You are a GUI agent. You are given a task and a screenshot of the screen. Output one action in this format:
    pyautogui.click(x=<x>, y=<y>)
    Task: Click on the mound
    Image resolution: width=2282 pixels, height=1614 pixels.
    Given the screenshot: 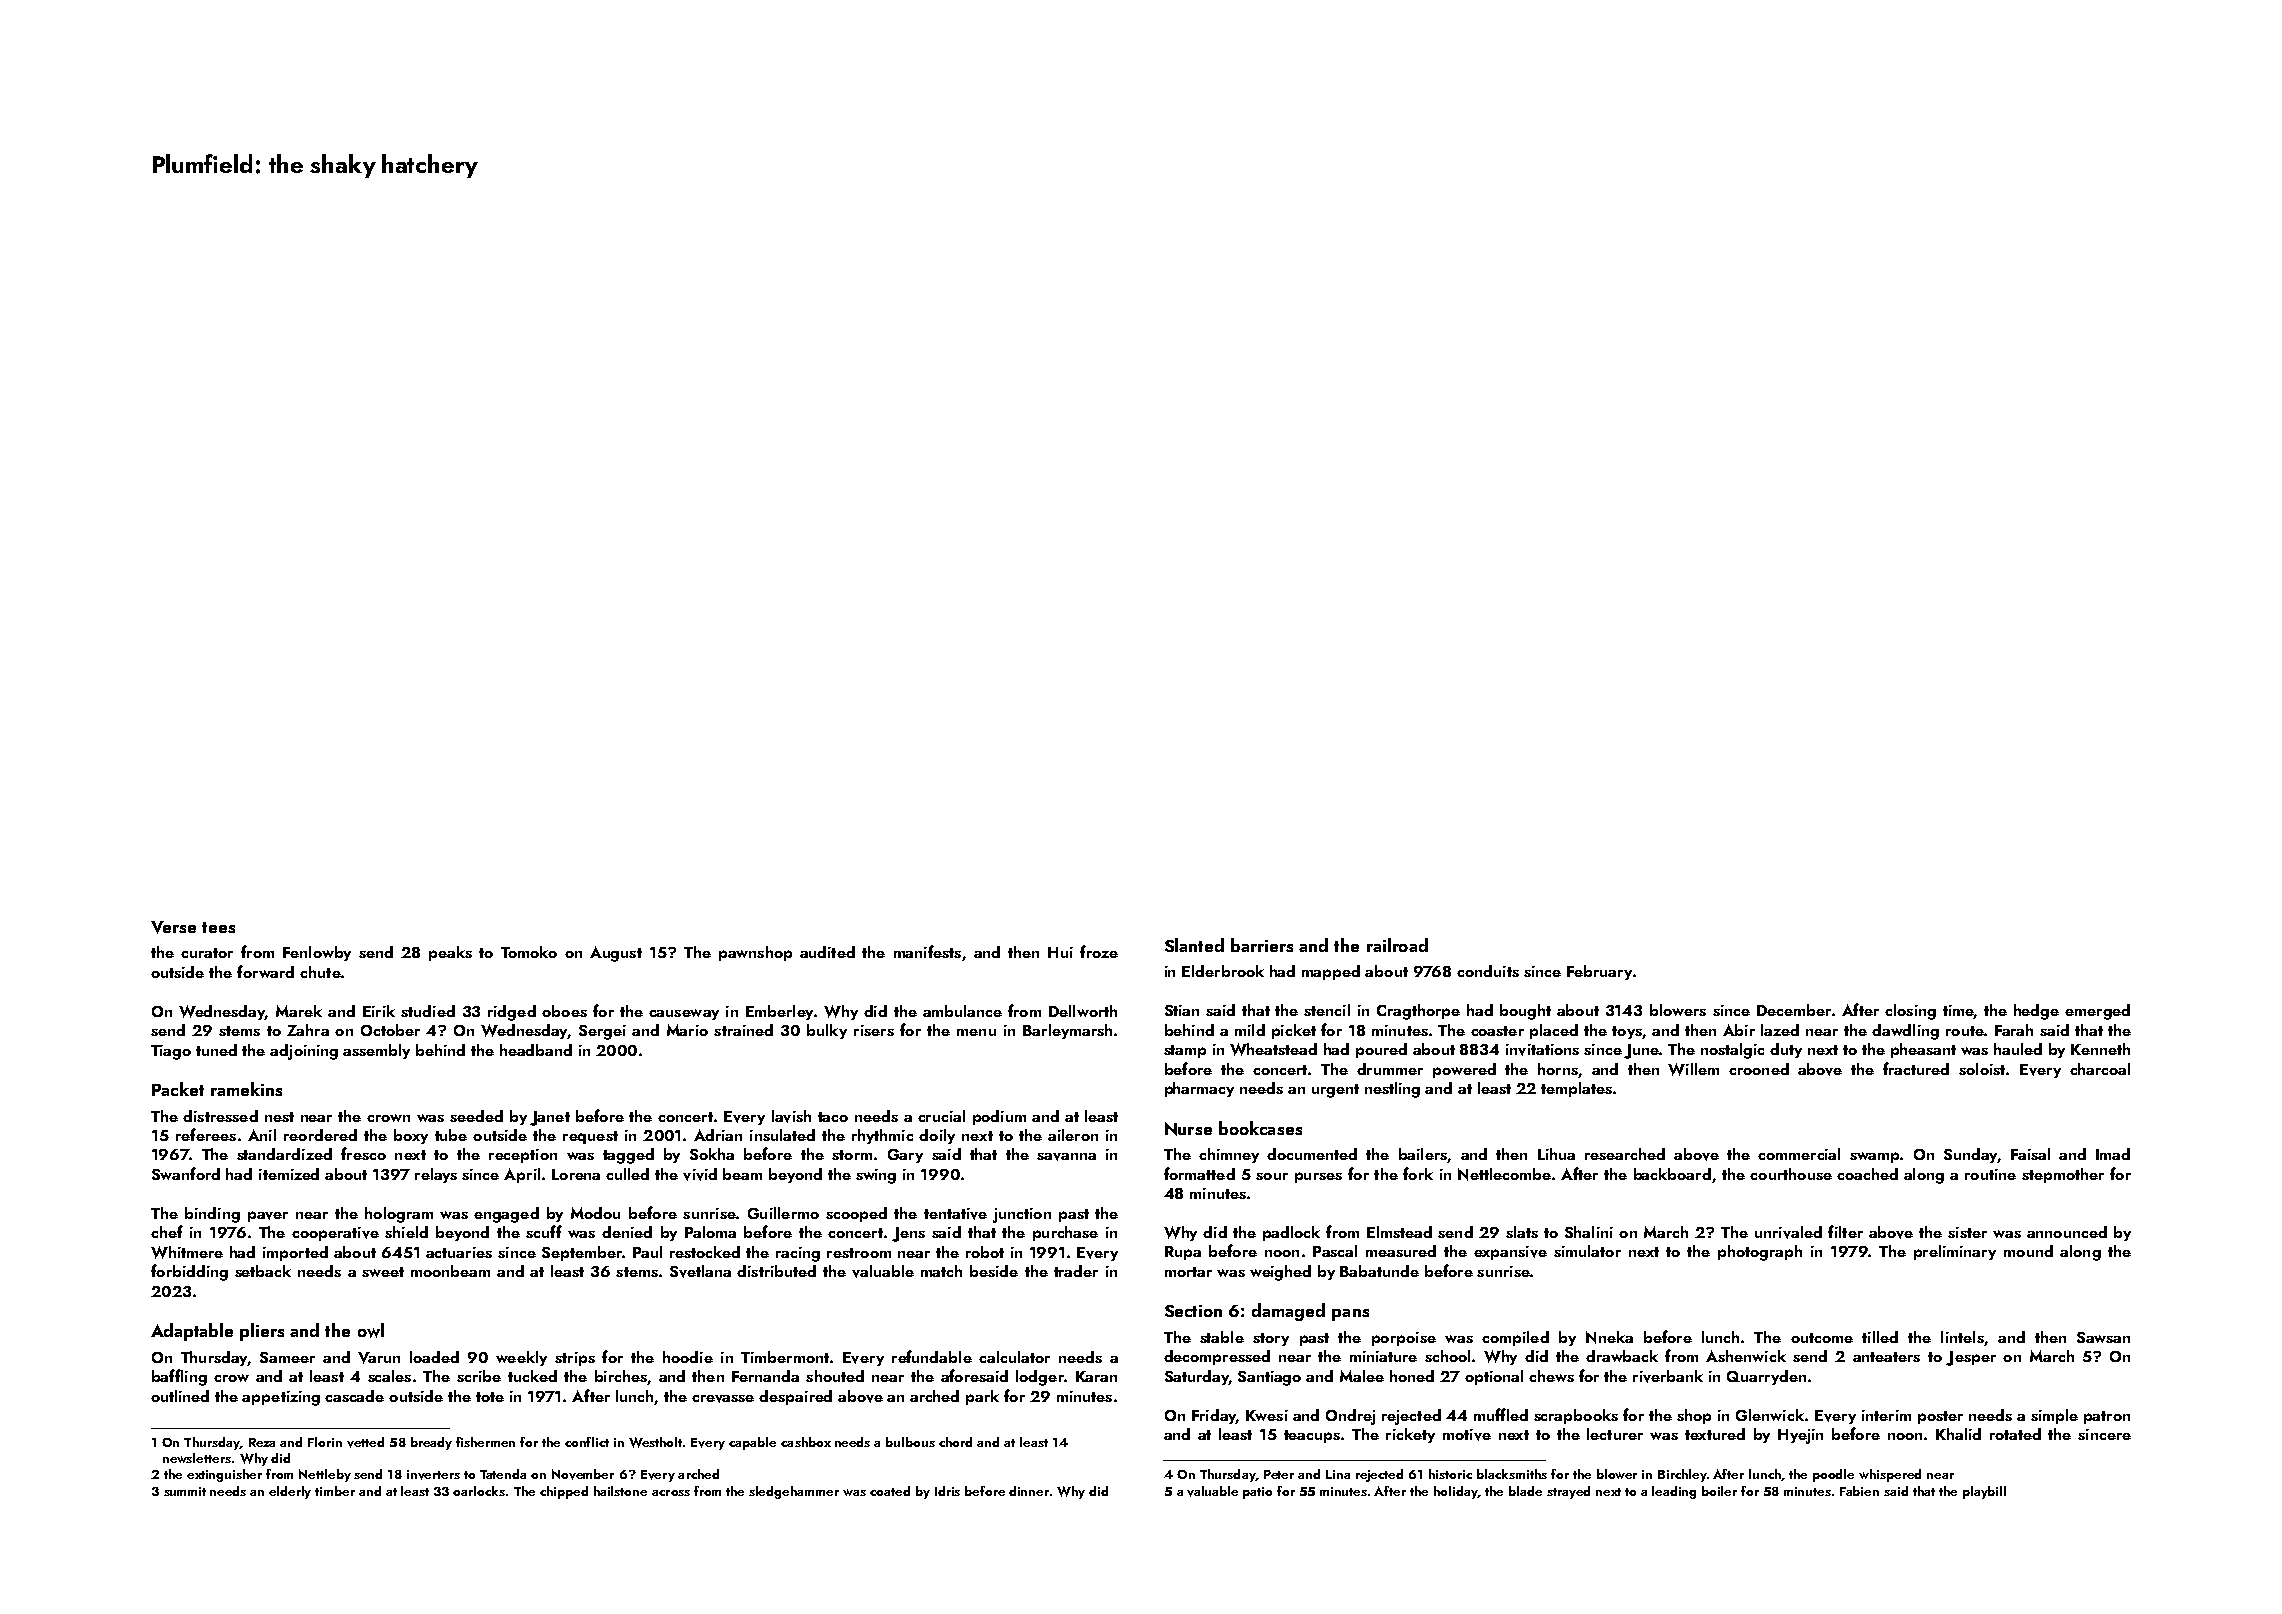 What is the action you would take?
    pyautogui.click(x=2028, y=1251)
